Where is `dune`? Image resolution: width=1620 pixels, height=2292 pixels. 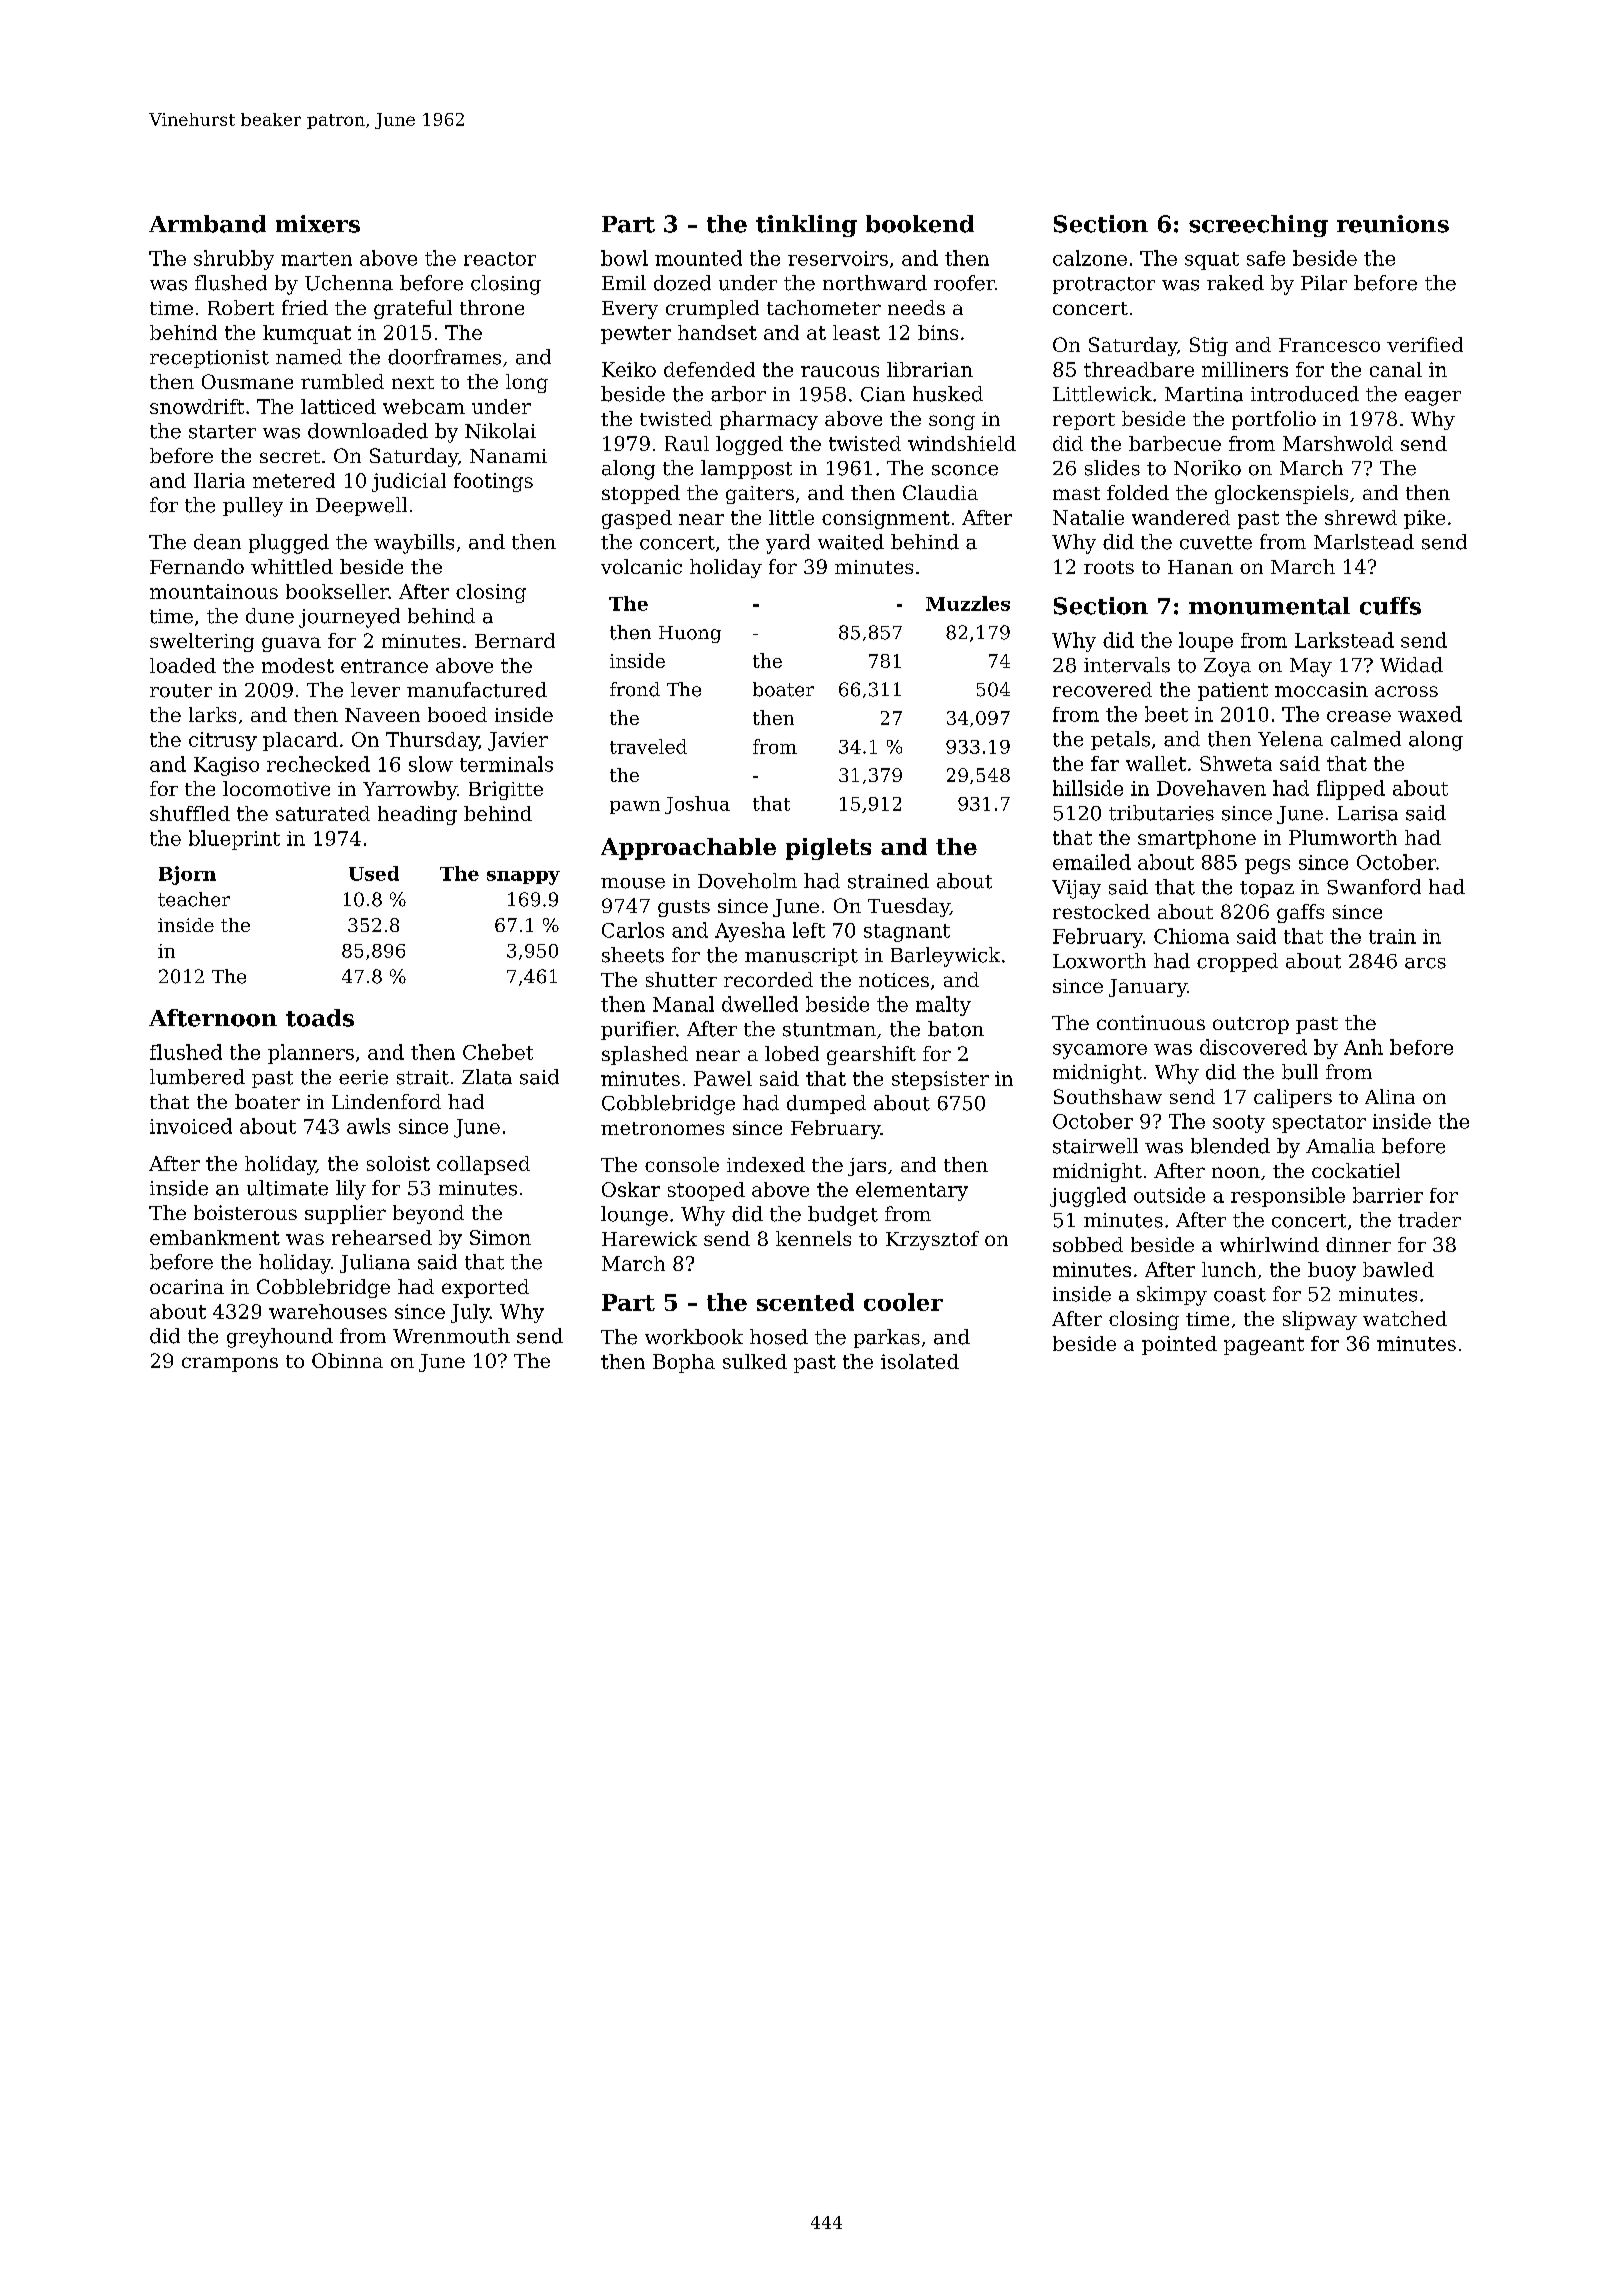
dune is located at coordinates (270, 616).
